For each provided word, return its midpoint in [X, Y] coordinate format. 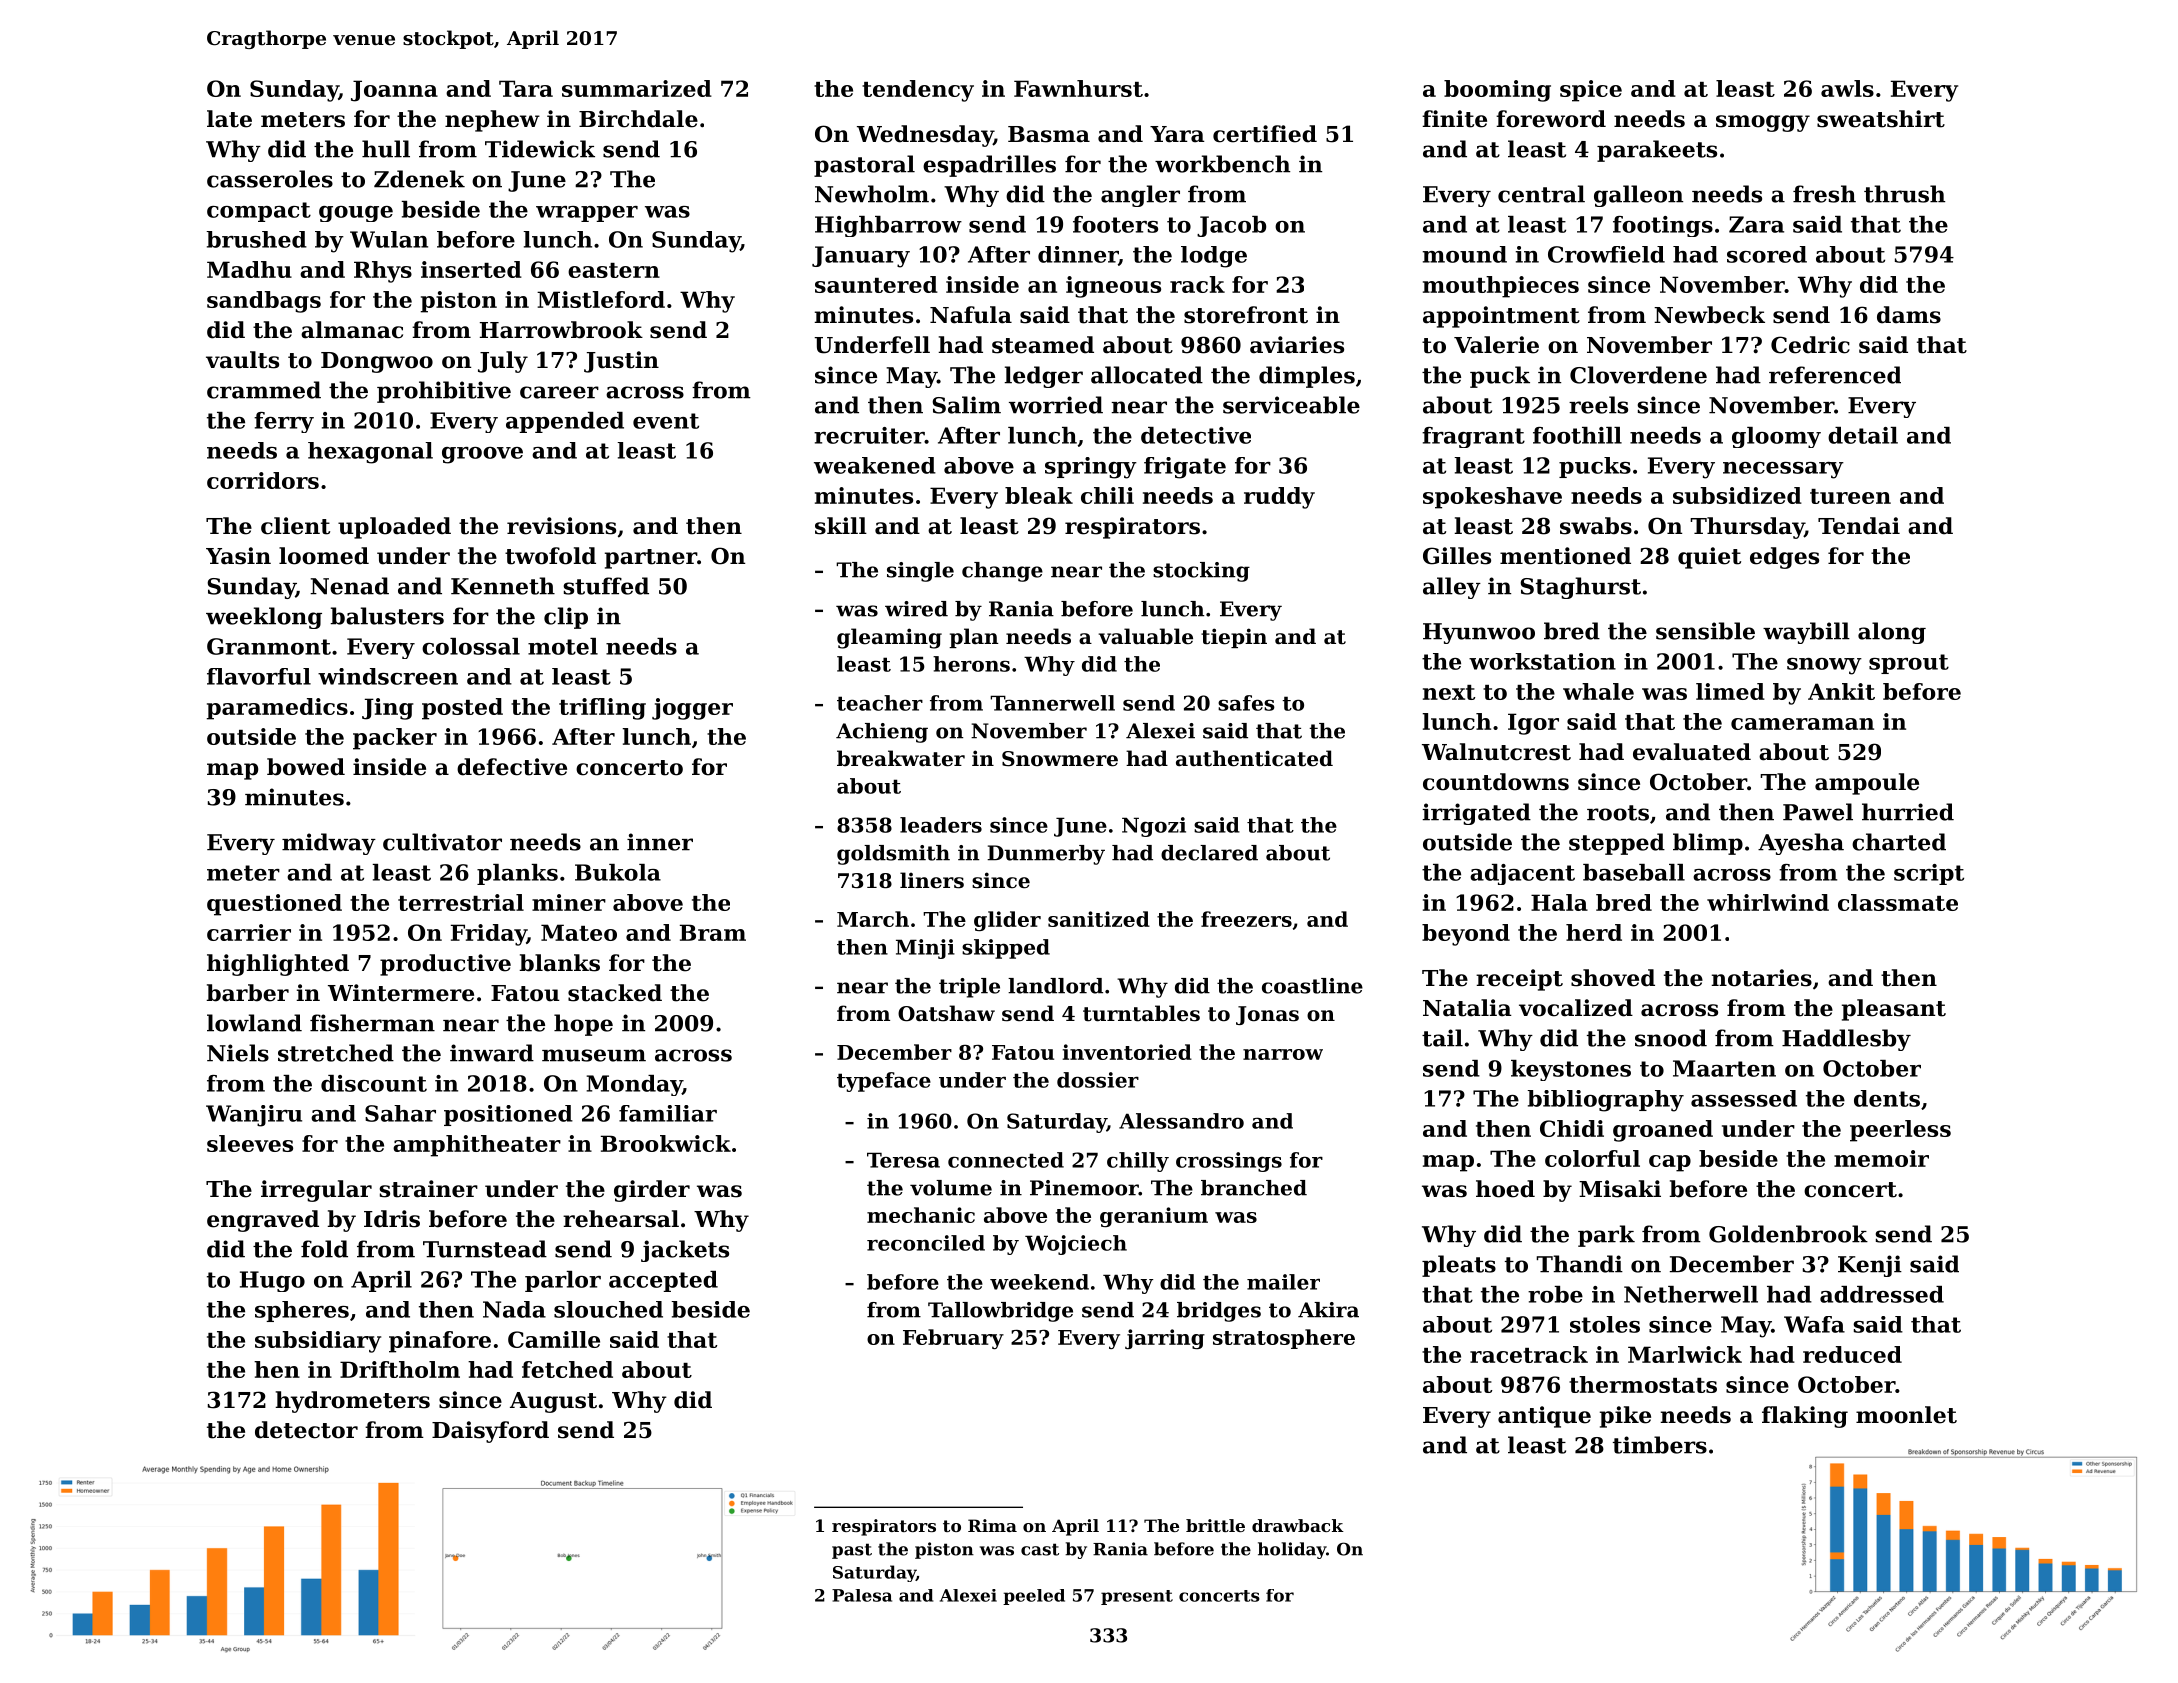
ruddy [1279, 498]
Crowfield [1606, 254]
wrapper [587, 214]
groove [482, 455]
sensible [1705, 631]
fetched [567, 1369]
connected [1006, 1160]
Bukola [618, 872]
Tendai [1859, 526]
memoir [1881, 1158]
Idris [392, 1219]
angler [1140, 196]
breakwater [901, 758]
